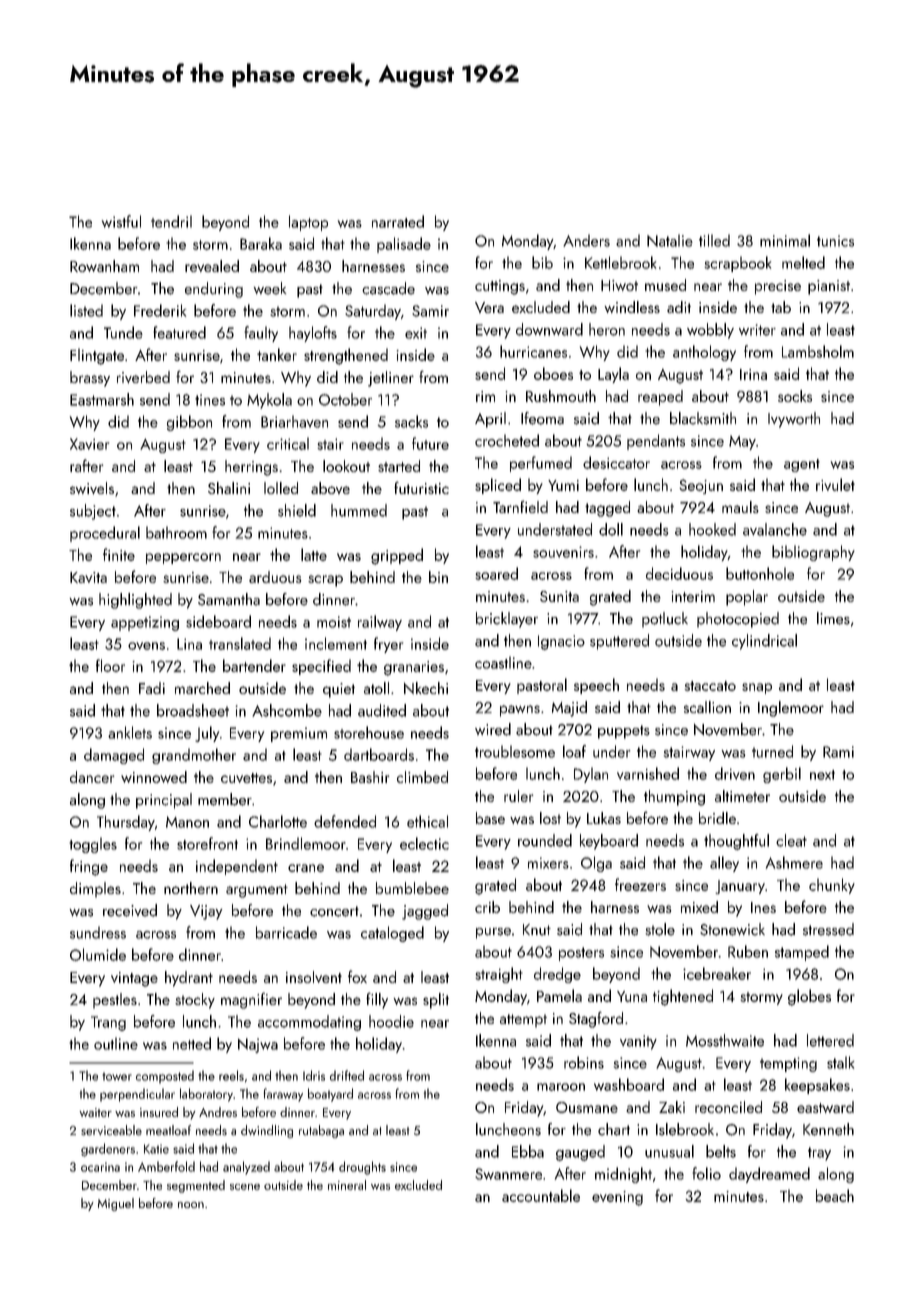 The width and height of the screenshot is (924, 1308). I want to click on Anders, so click(586, 240).
